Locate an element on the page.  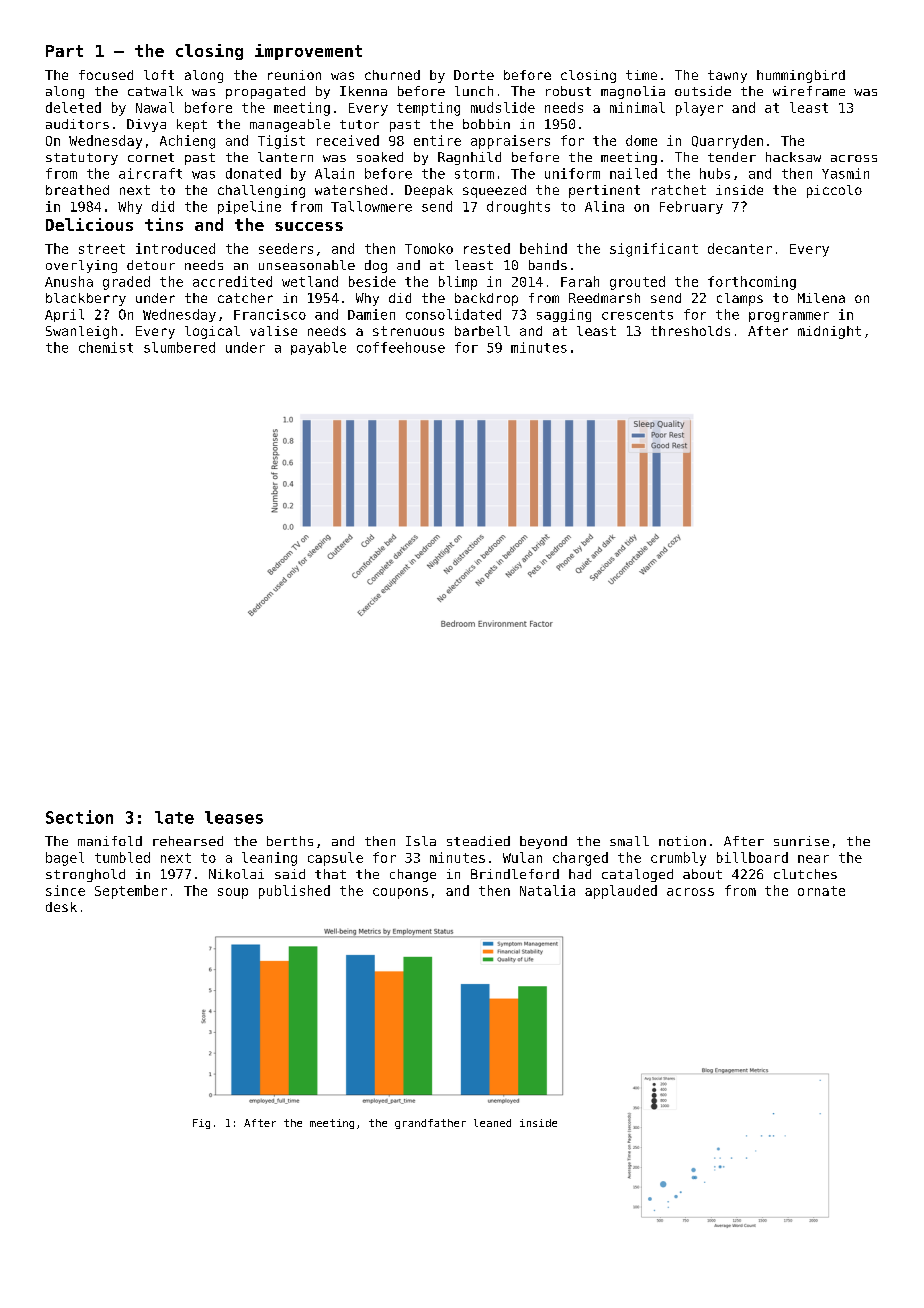
deleted is located at coordinates (73, 107).
